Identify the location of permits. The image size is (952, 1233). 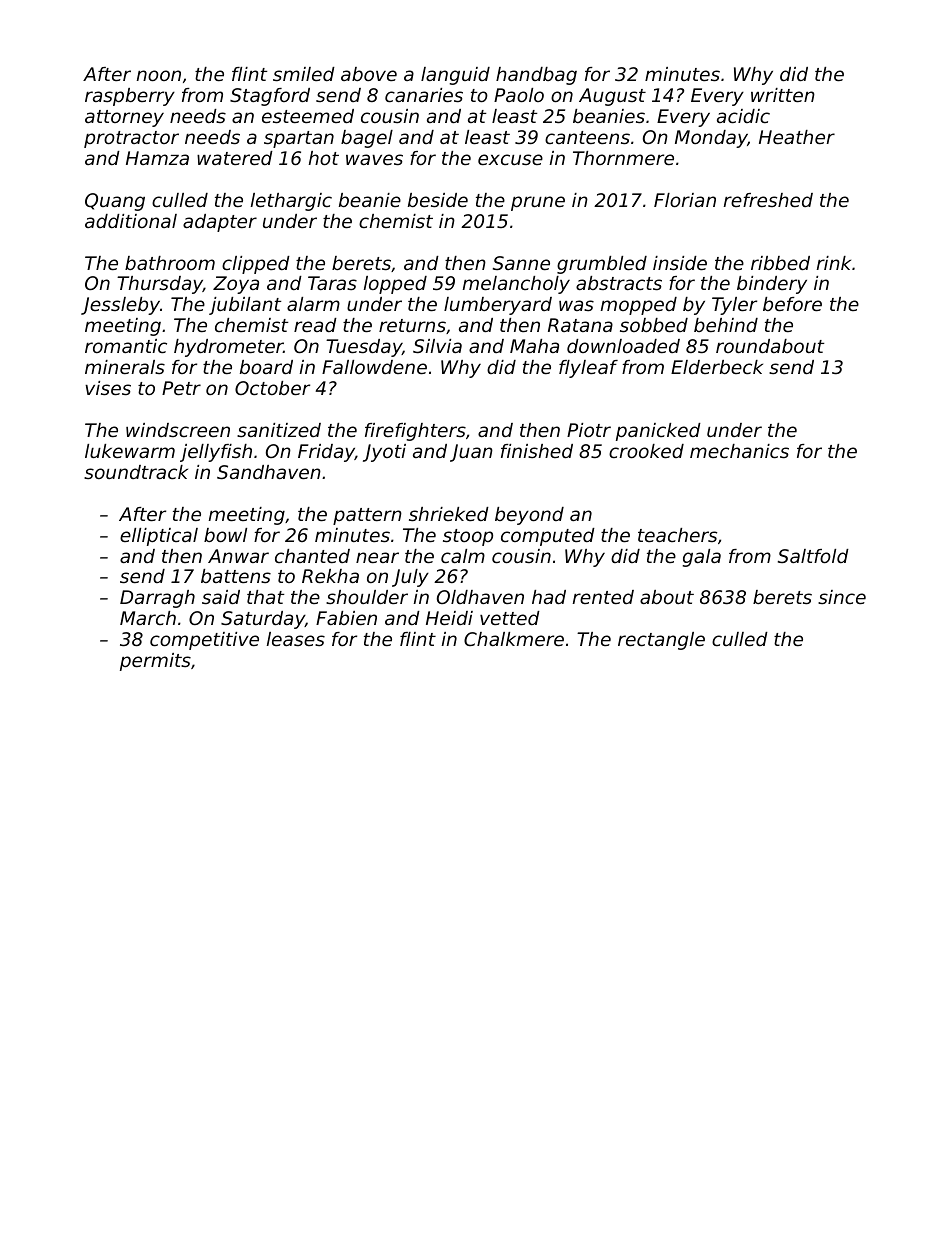
(155, 662).
